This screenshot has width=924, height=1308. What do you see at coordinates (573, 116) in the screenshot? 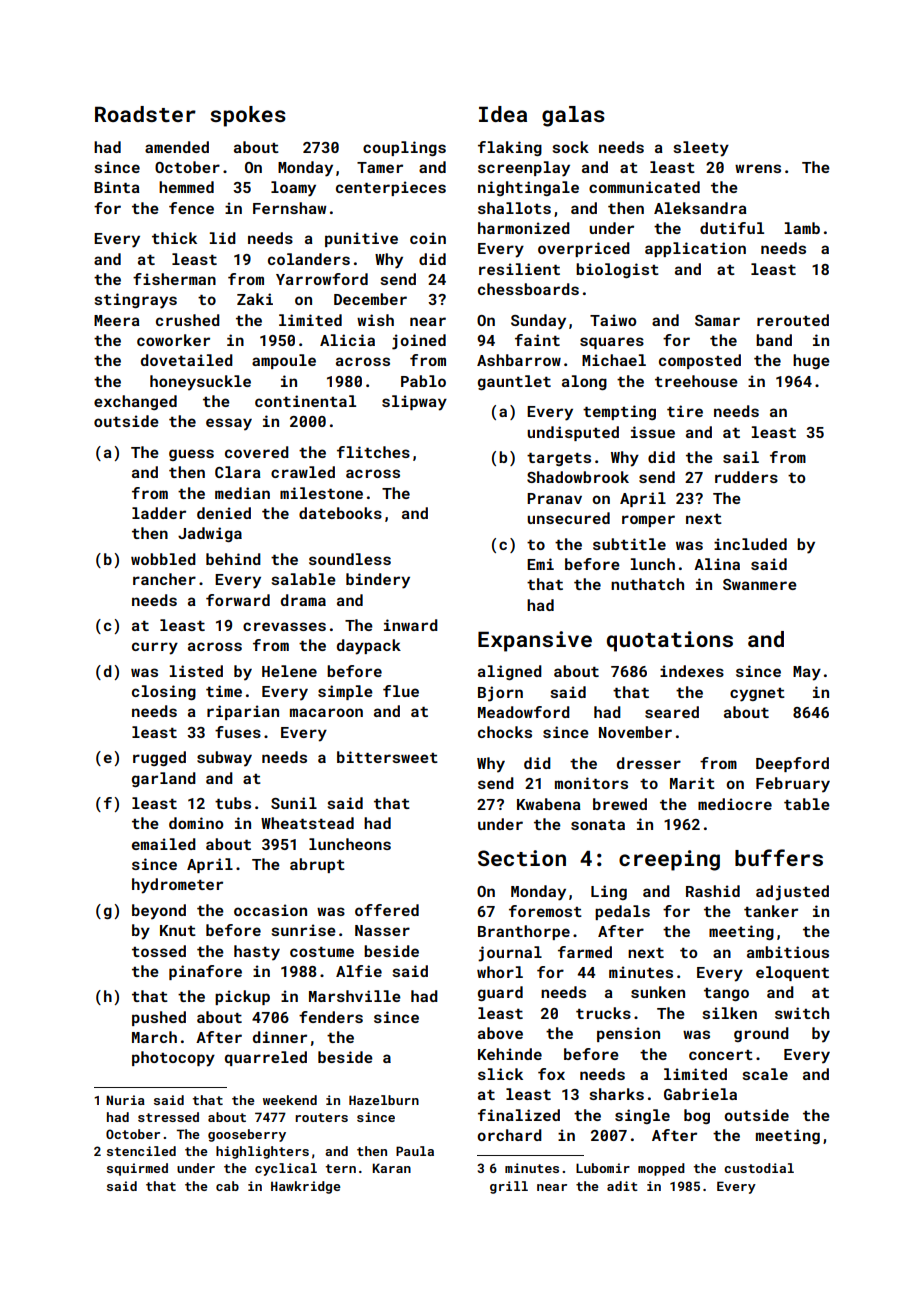
I see `galas` at bounding box center [573, 116].
